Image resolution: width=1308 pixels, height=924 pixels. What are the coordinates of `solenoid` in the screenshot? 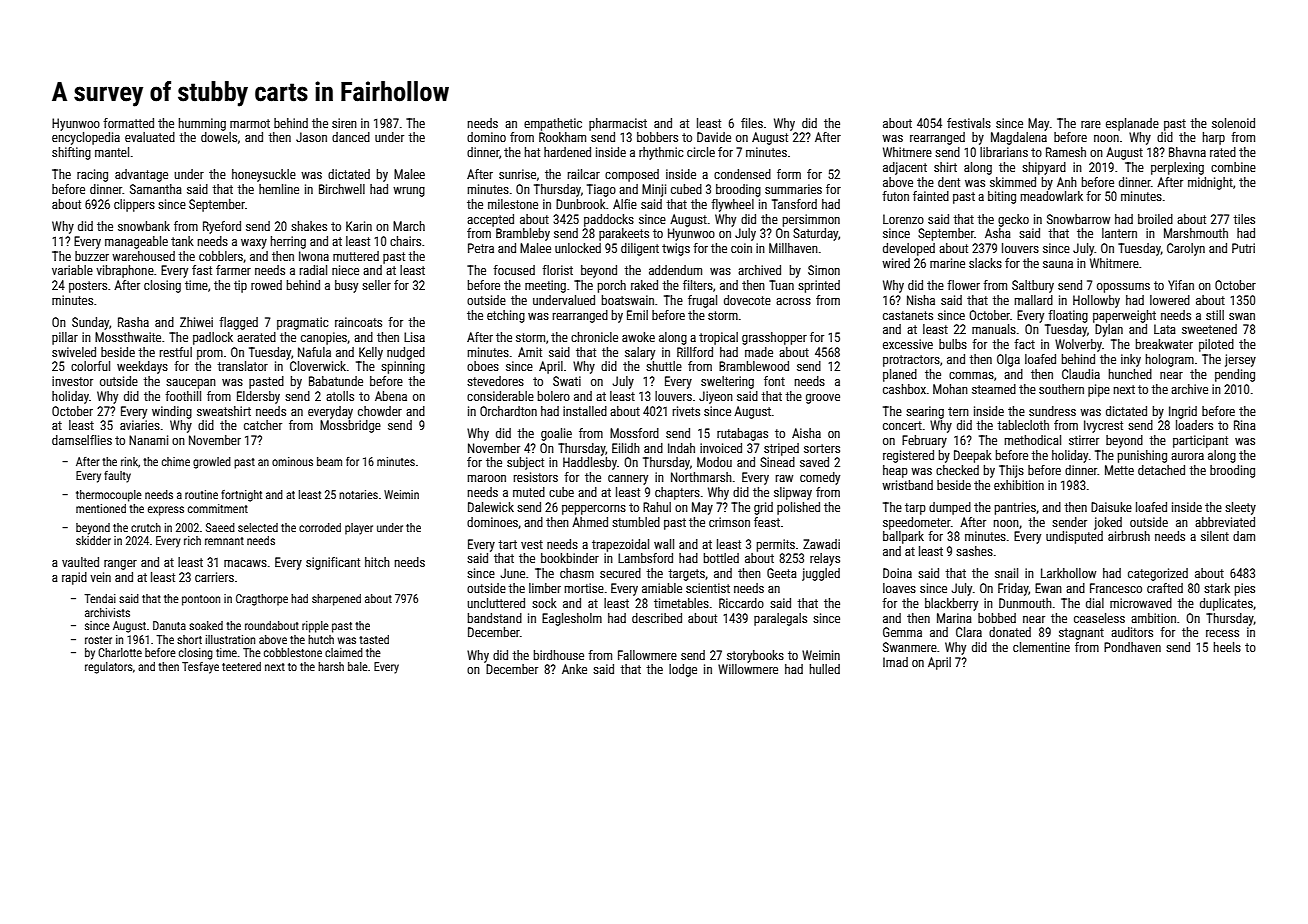 It's located at (1233, 123).
